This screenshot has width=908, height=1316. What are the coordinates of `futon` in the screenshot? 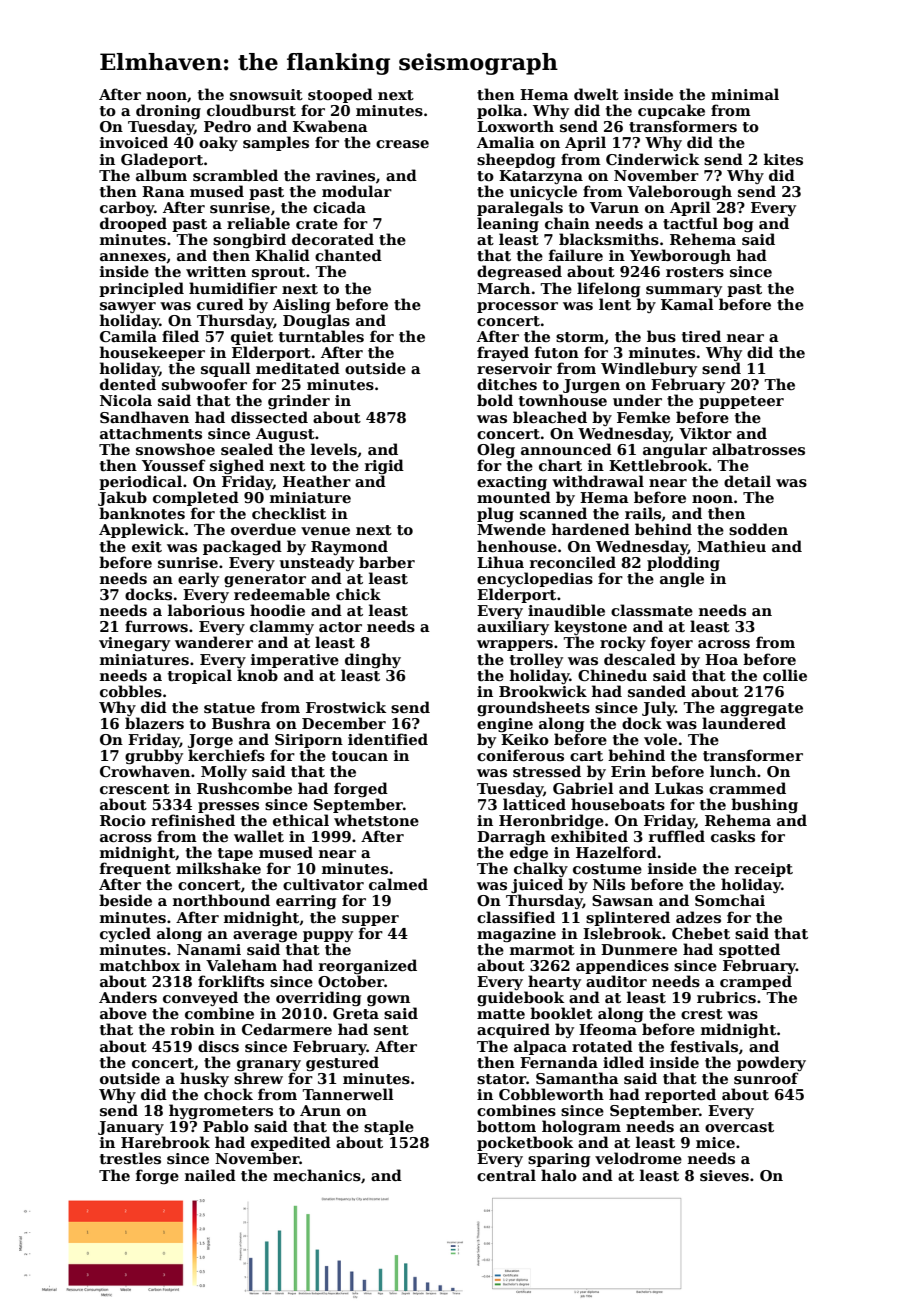 It's located at (557, 352).
